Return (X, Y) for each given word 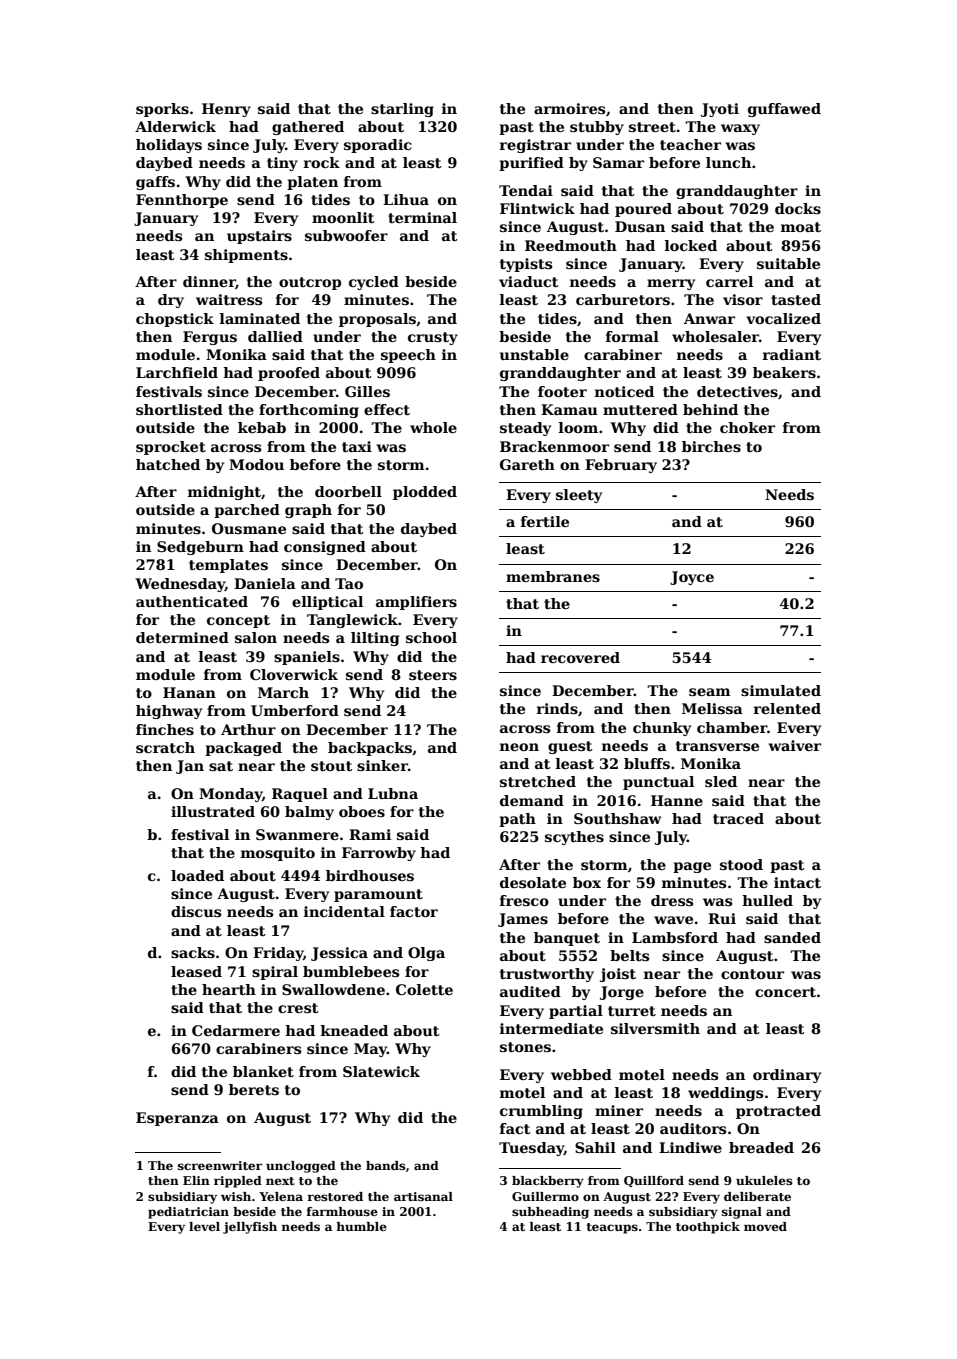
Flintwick (537, 208)
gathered (308, 128)
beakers (784, 372)
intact (797, 882)
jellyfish (250, 1228)
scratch (165, 747)
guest (570, 747)
